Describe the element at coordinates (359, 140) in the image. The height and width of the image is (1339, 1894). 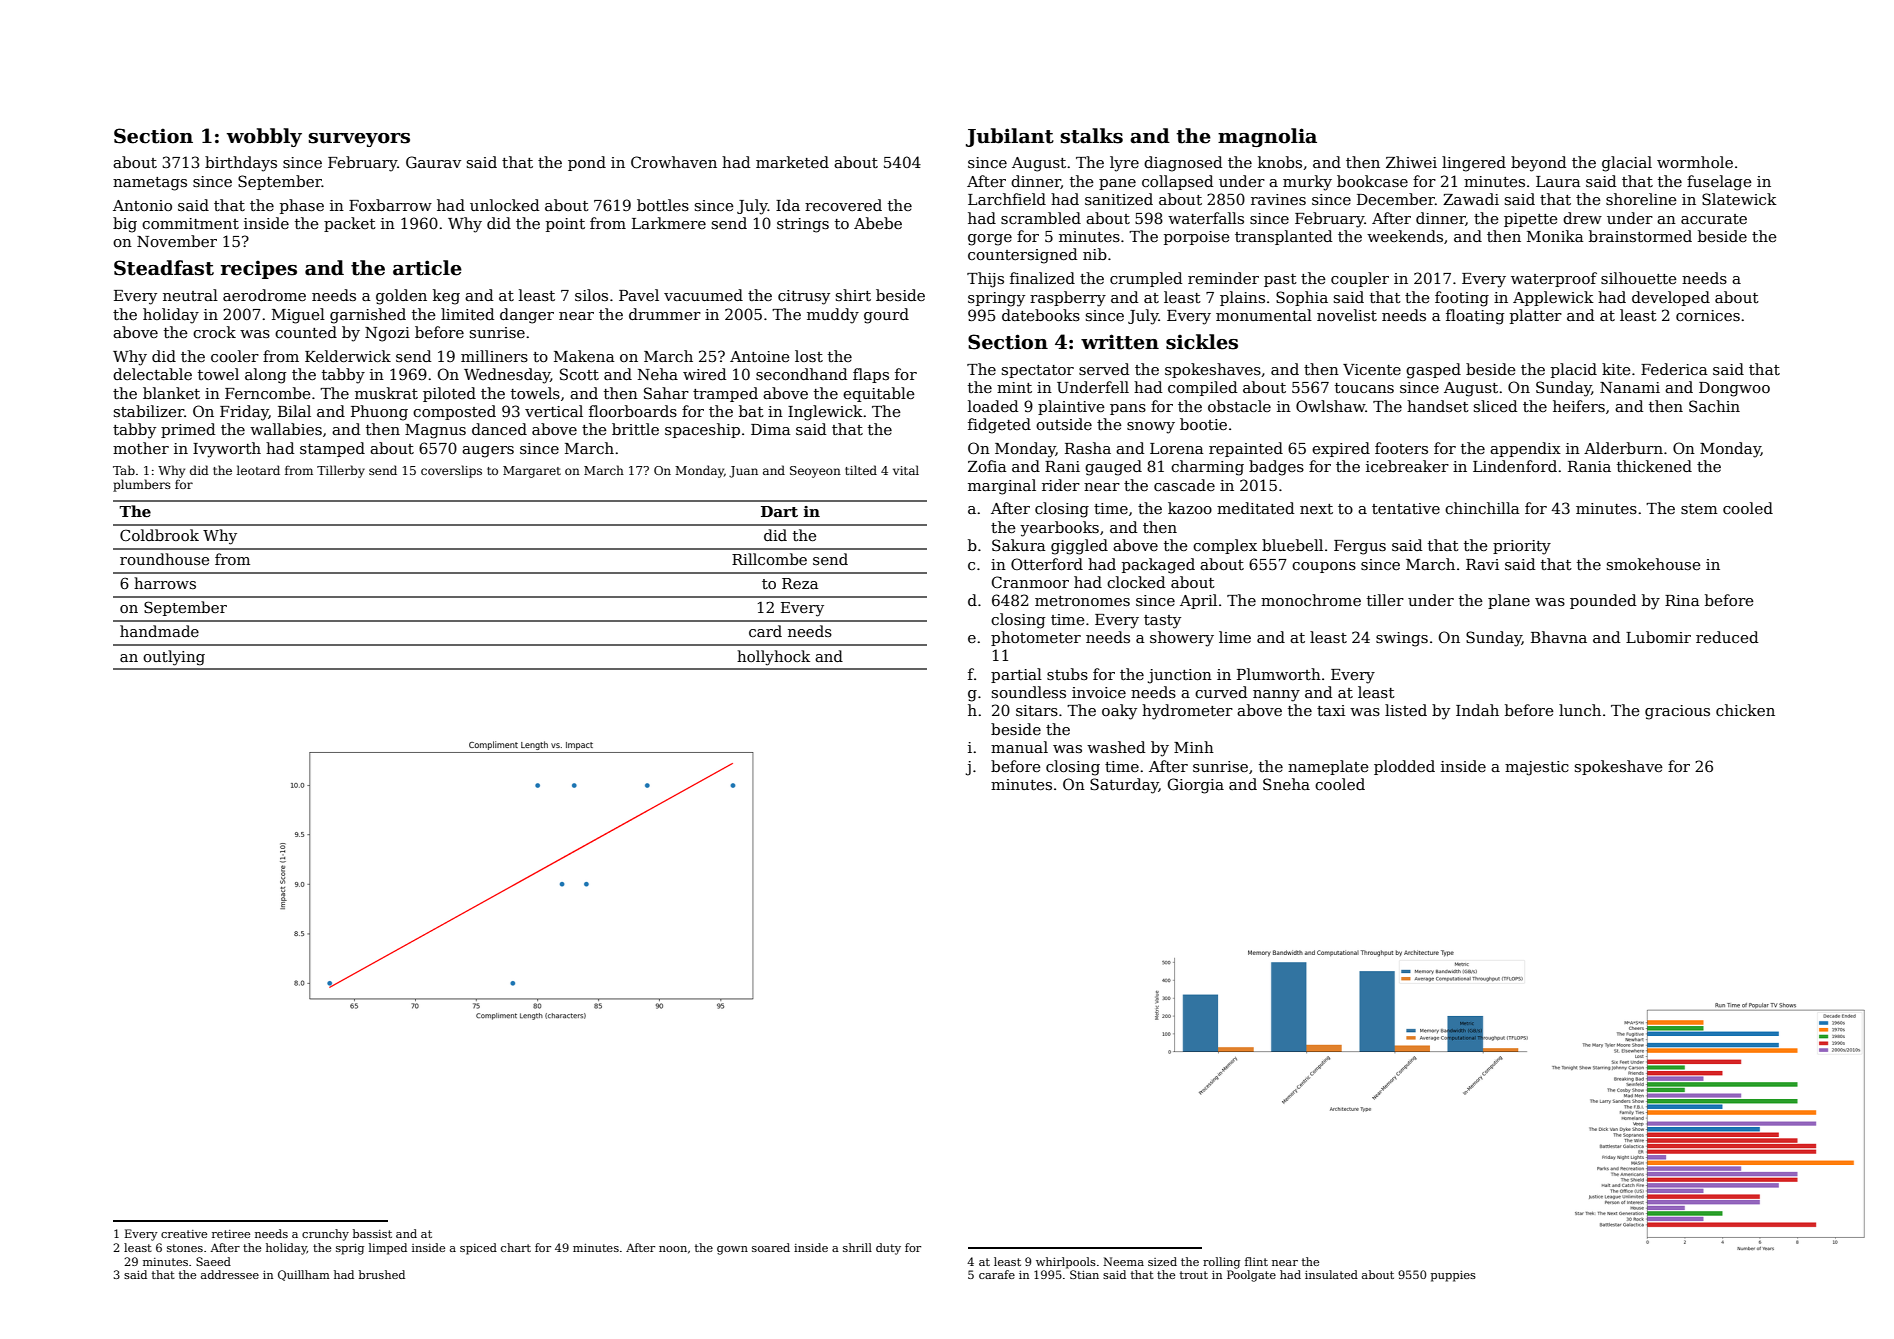
I see `surveyors` at that location.
